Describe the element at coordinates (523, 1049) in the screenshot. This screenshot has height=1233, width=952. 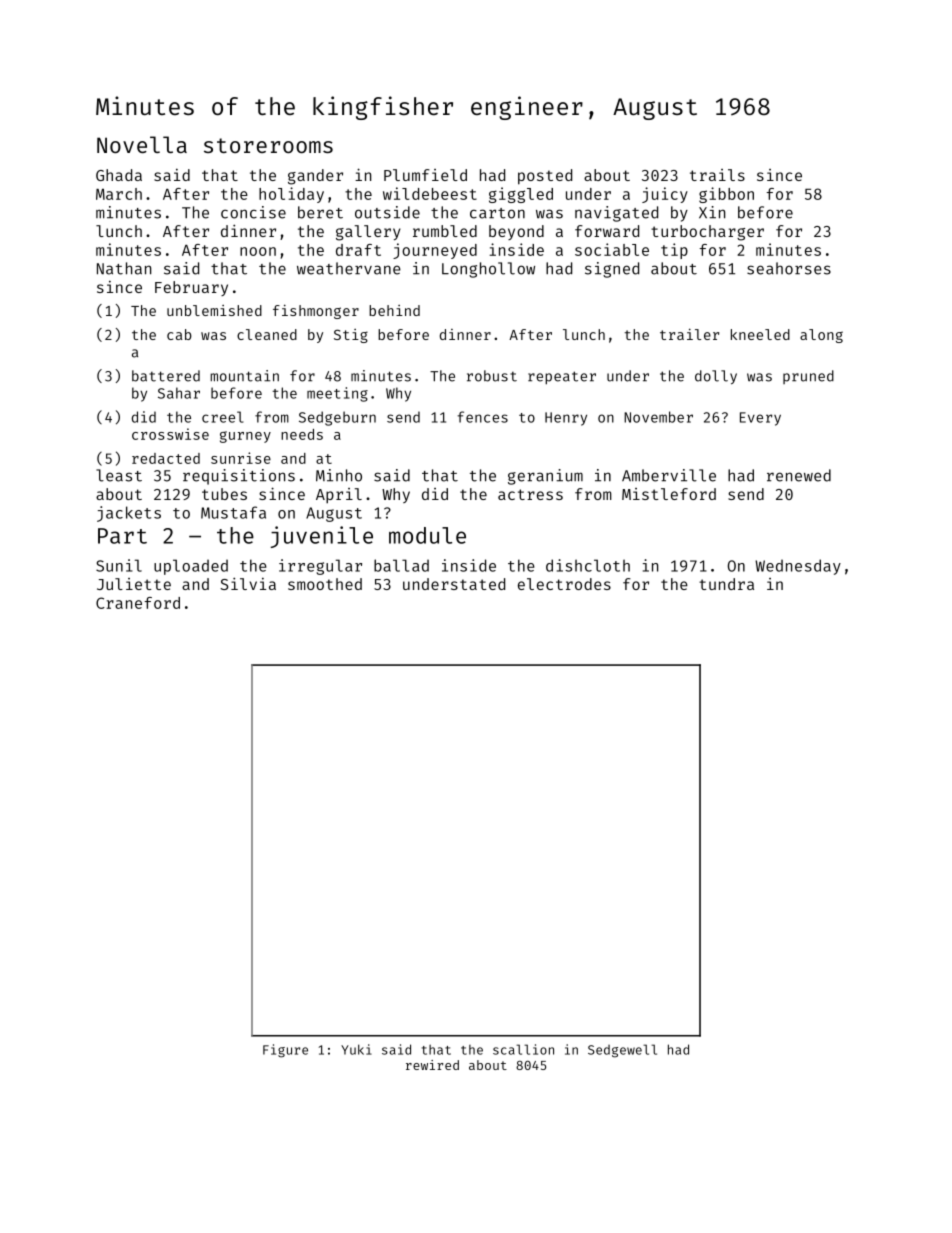
I see `scallion` at that location.
